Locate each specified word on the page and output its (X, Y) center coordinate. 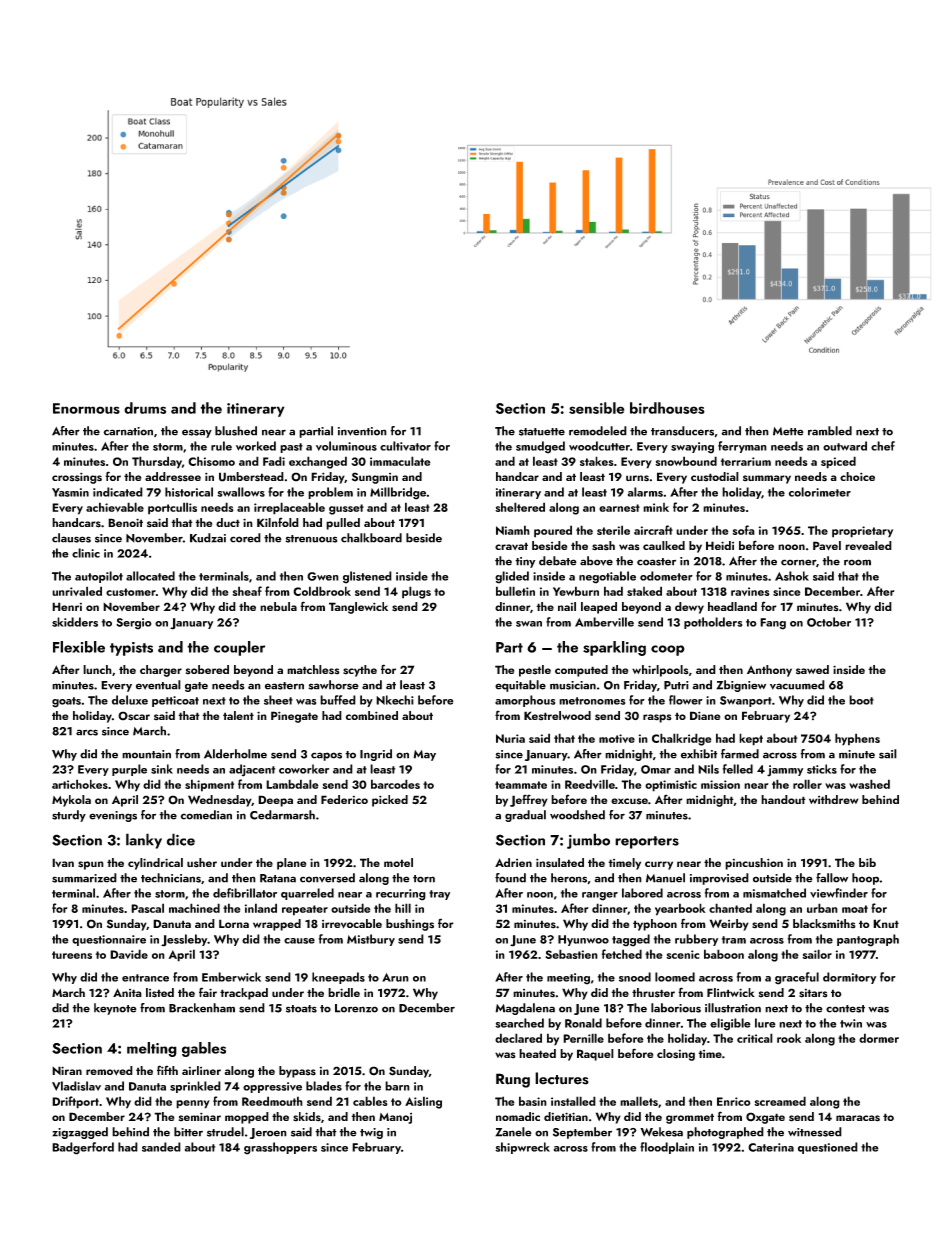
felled (738, 769)
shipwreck (522, 1148)
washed (869, 784)
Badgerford (83, 1148)
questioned (828, 1148)
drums (145, 408)
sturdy (69, 816)
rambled (830, 431)
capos (326, 756)
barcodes (395, 784)
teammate (521, 785)
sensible (596, 408)
